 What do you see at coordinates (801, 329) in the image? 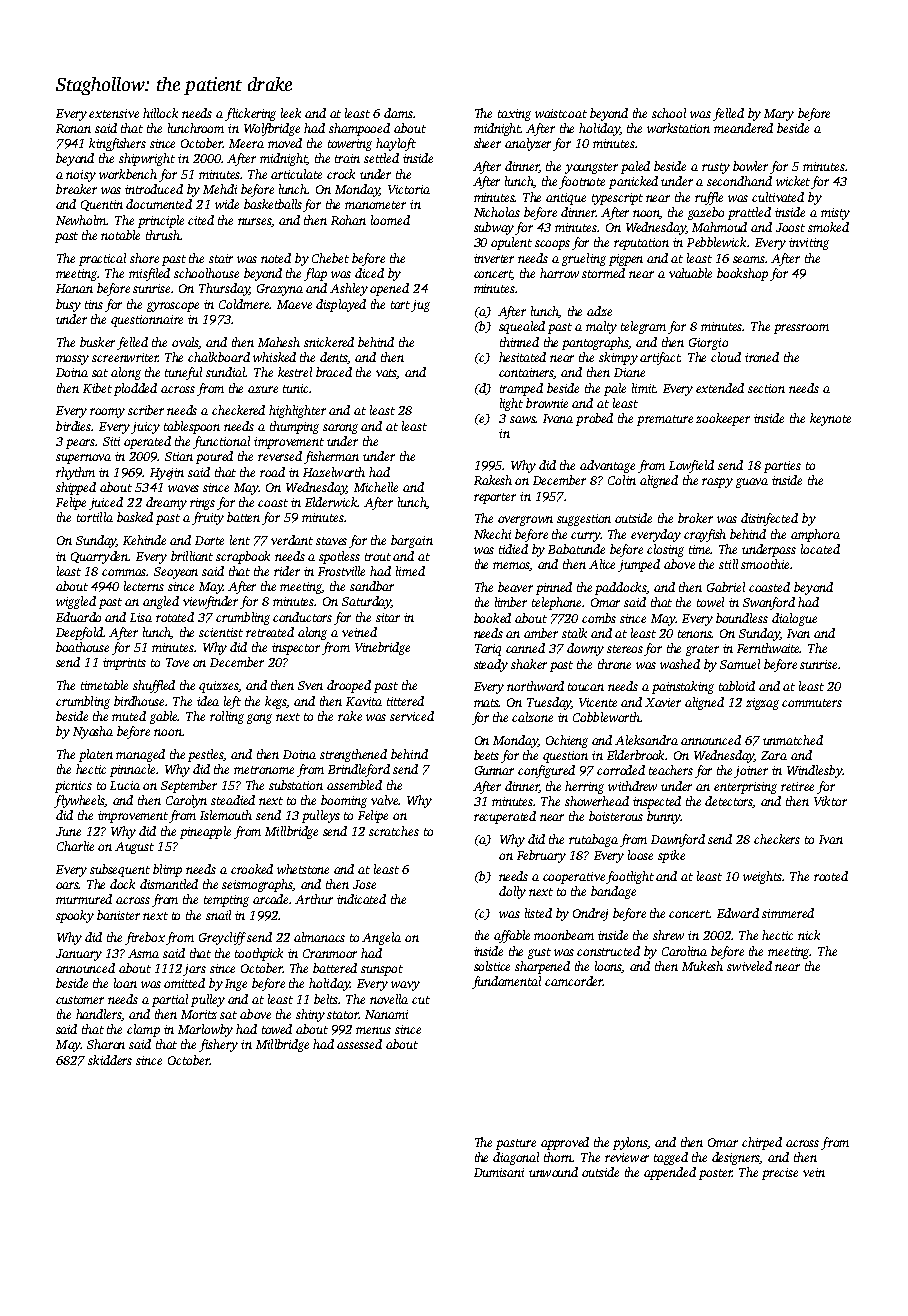
I see `pressroom` at bounding box center [801, 329].
